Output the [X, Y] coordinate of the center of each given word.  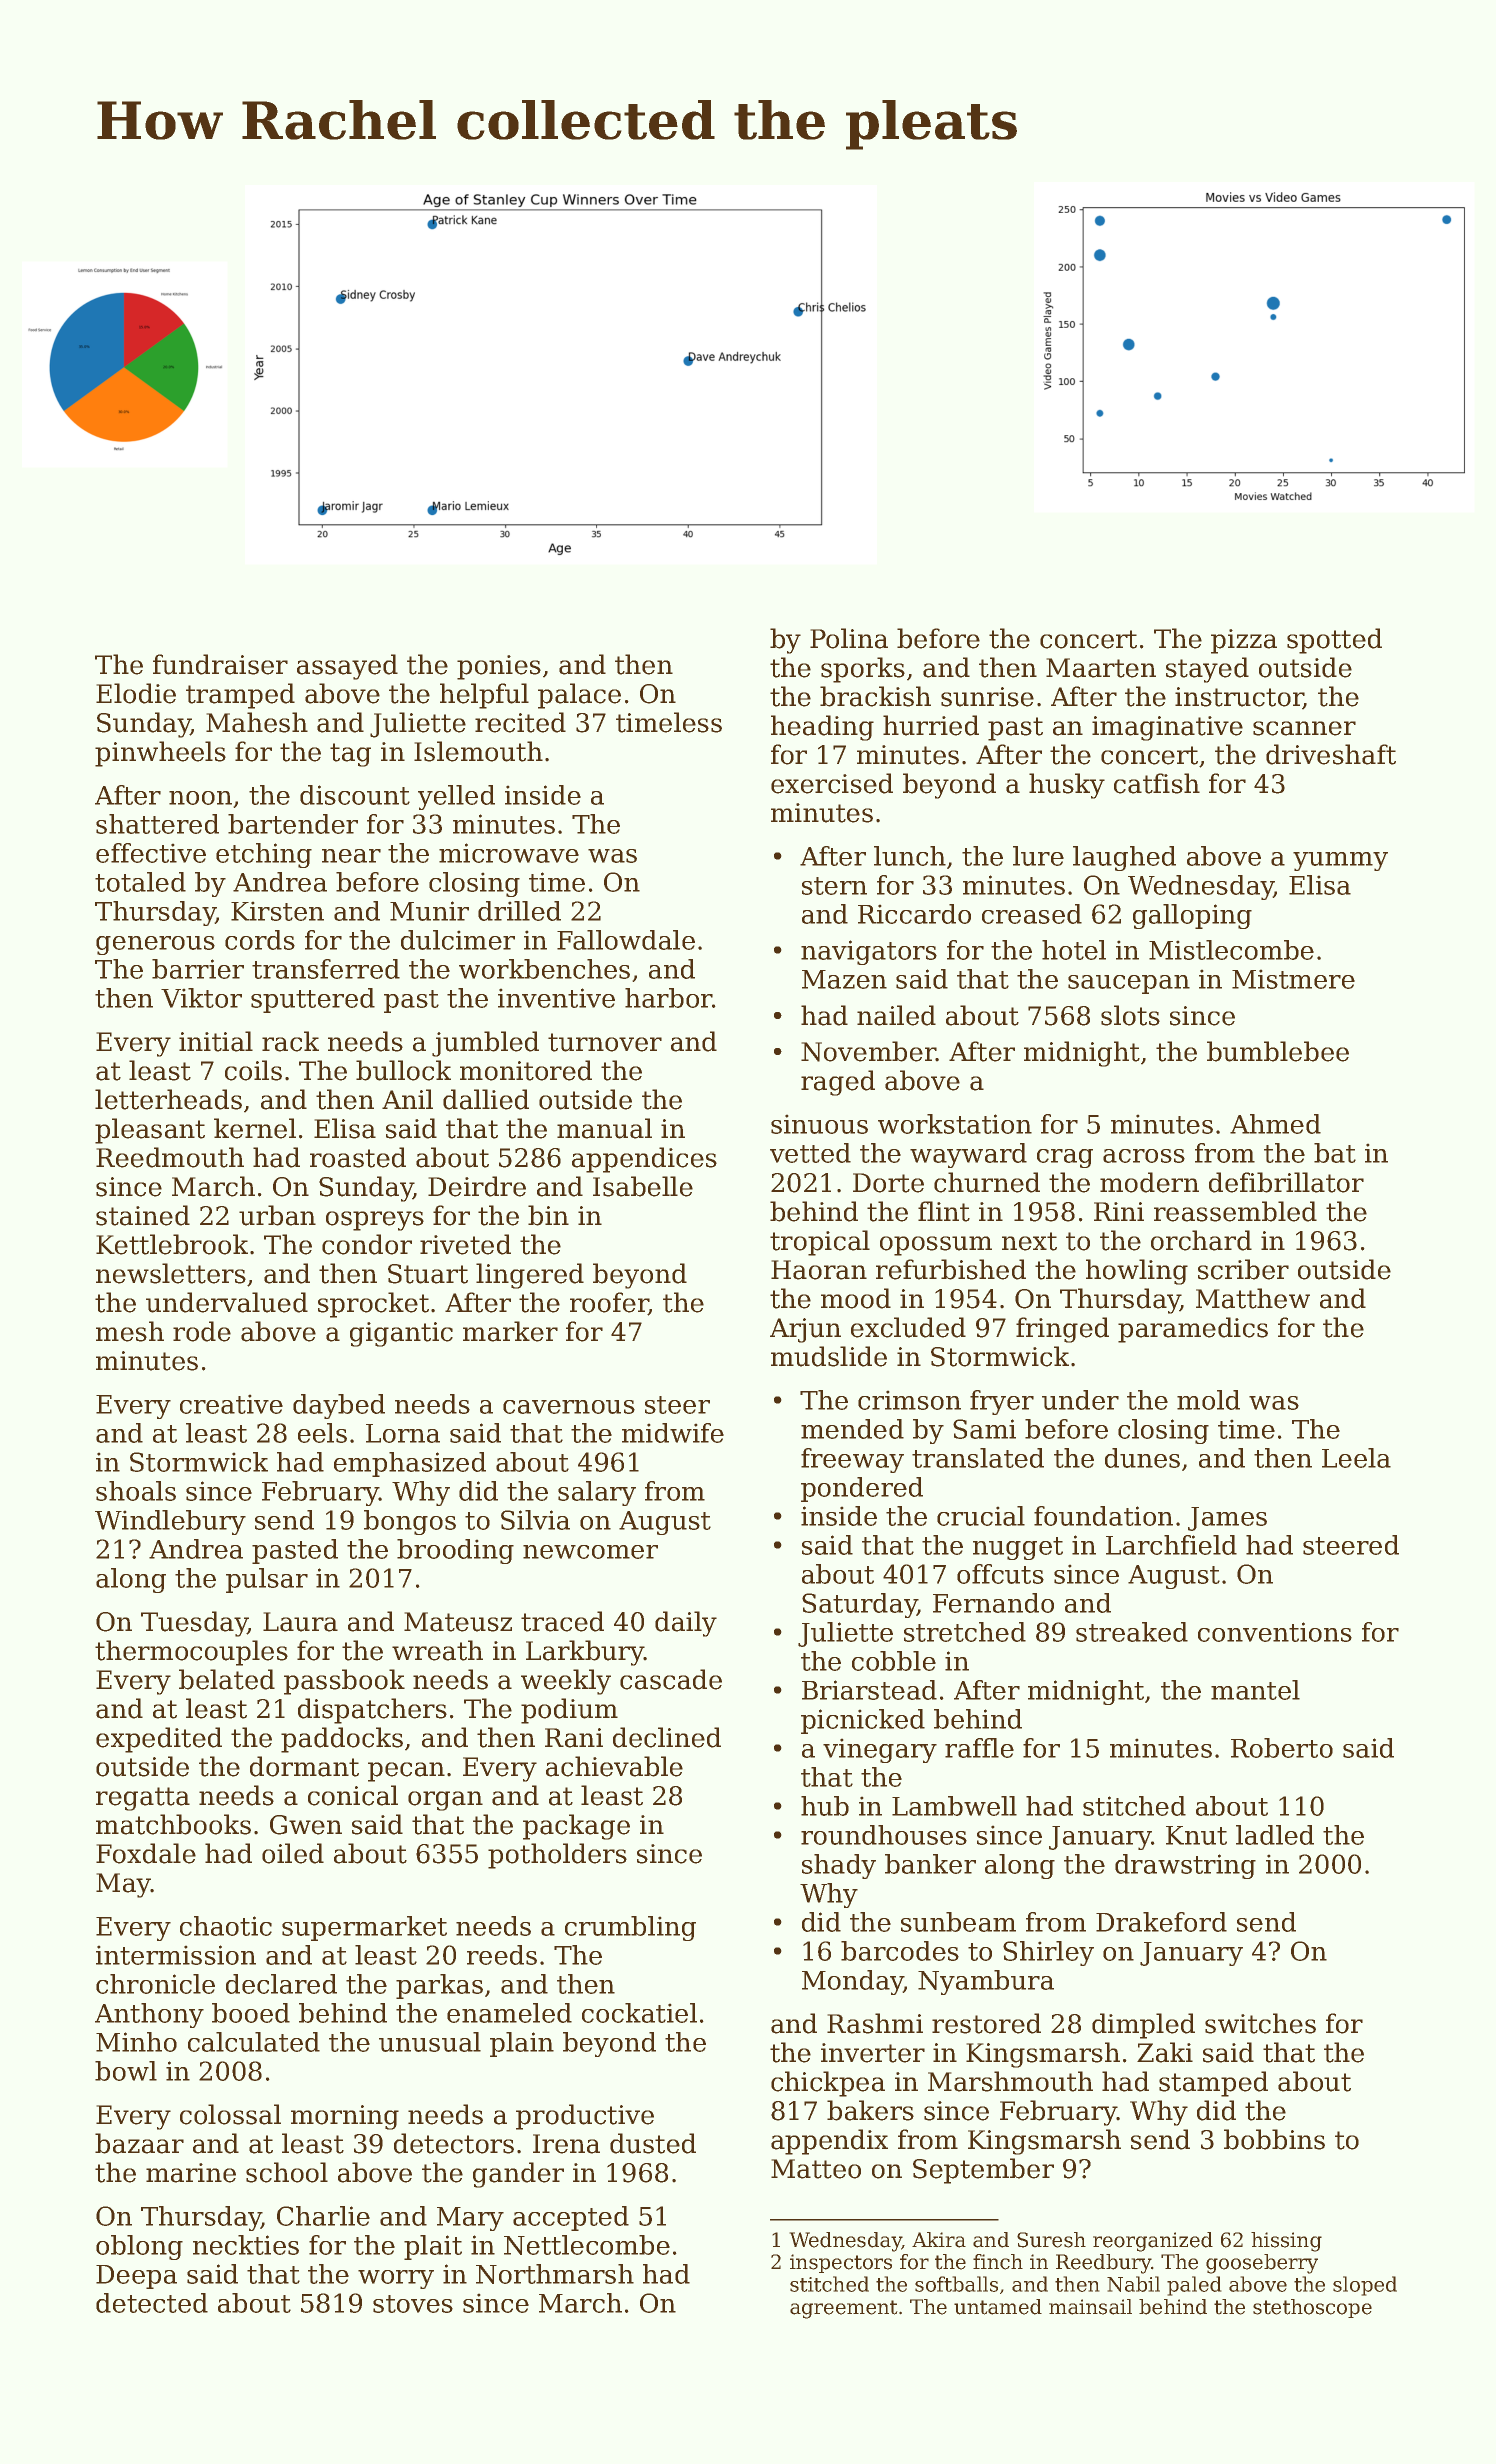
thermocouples [191, 1653]
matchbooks [173, 1824]
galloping [1192, 916]
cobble [894, 1661]
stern [834, 886]
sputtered [313, 1000]
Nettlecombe [587, 2245]
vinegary [880, 1750]
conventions [1275, 1632]
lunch [910, 856]
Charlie [323, 2216]
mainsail [1090, 2307]
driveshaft [1331, 754]
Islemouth [478, 751]
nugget [1018, 1548]
